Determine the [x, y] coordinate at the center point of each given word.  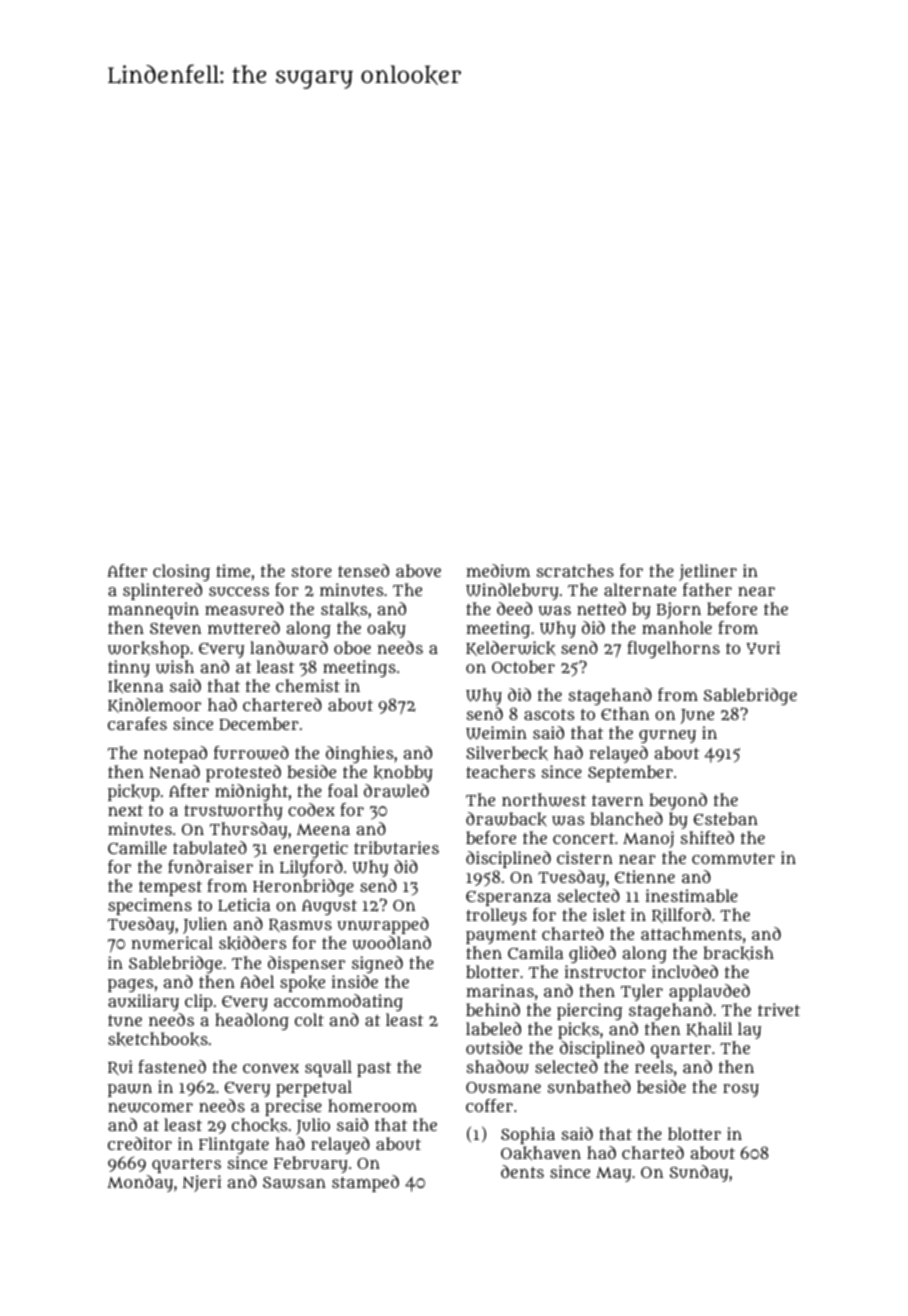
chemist [308, 685]
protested [243, 773]
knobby [403, 773]
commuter [733, 858]
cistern [585, 857]
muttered [244, 627]
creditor [140, 1143]
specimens [150, 906]
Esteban [726, 818]
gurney [667, 736]
